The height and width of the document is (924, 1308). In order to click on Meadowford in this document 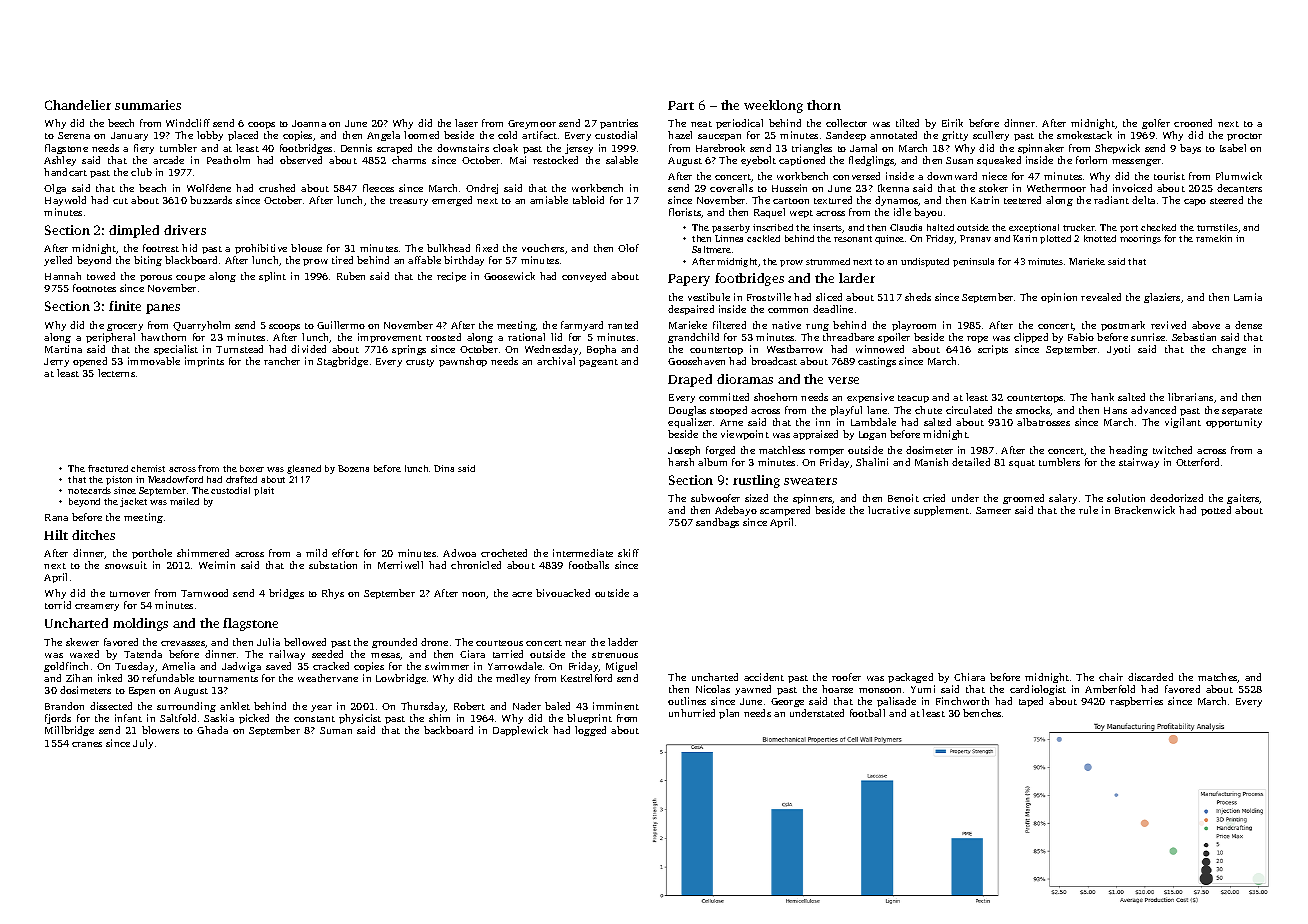, I will do `click(175, 479)`.
